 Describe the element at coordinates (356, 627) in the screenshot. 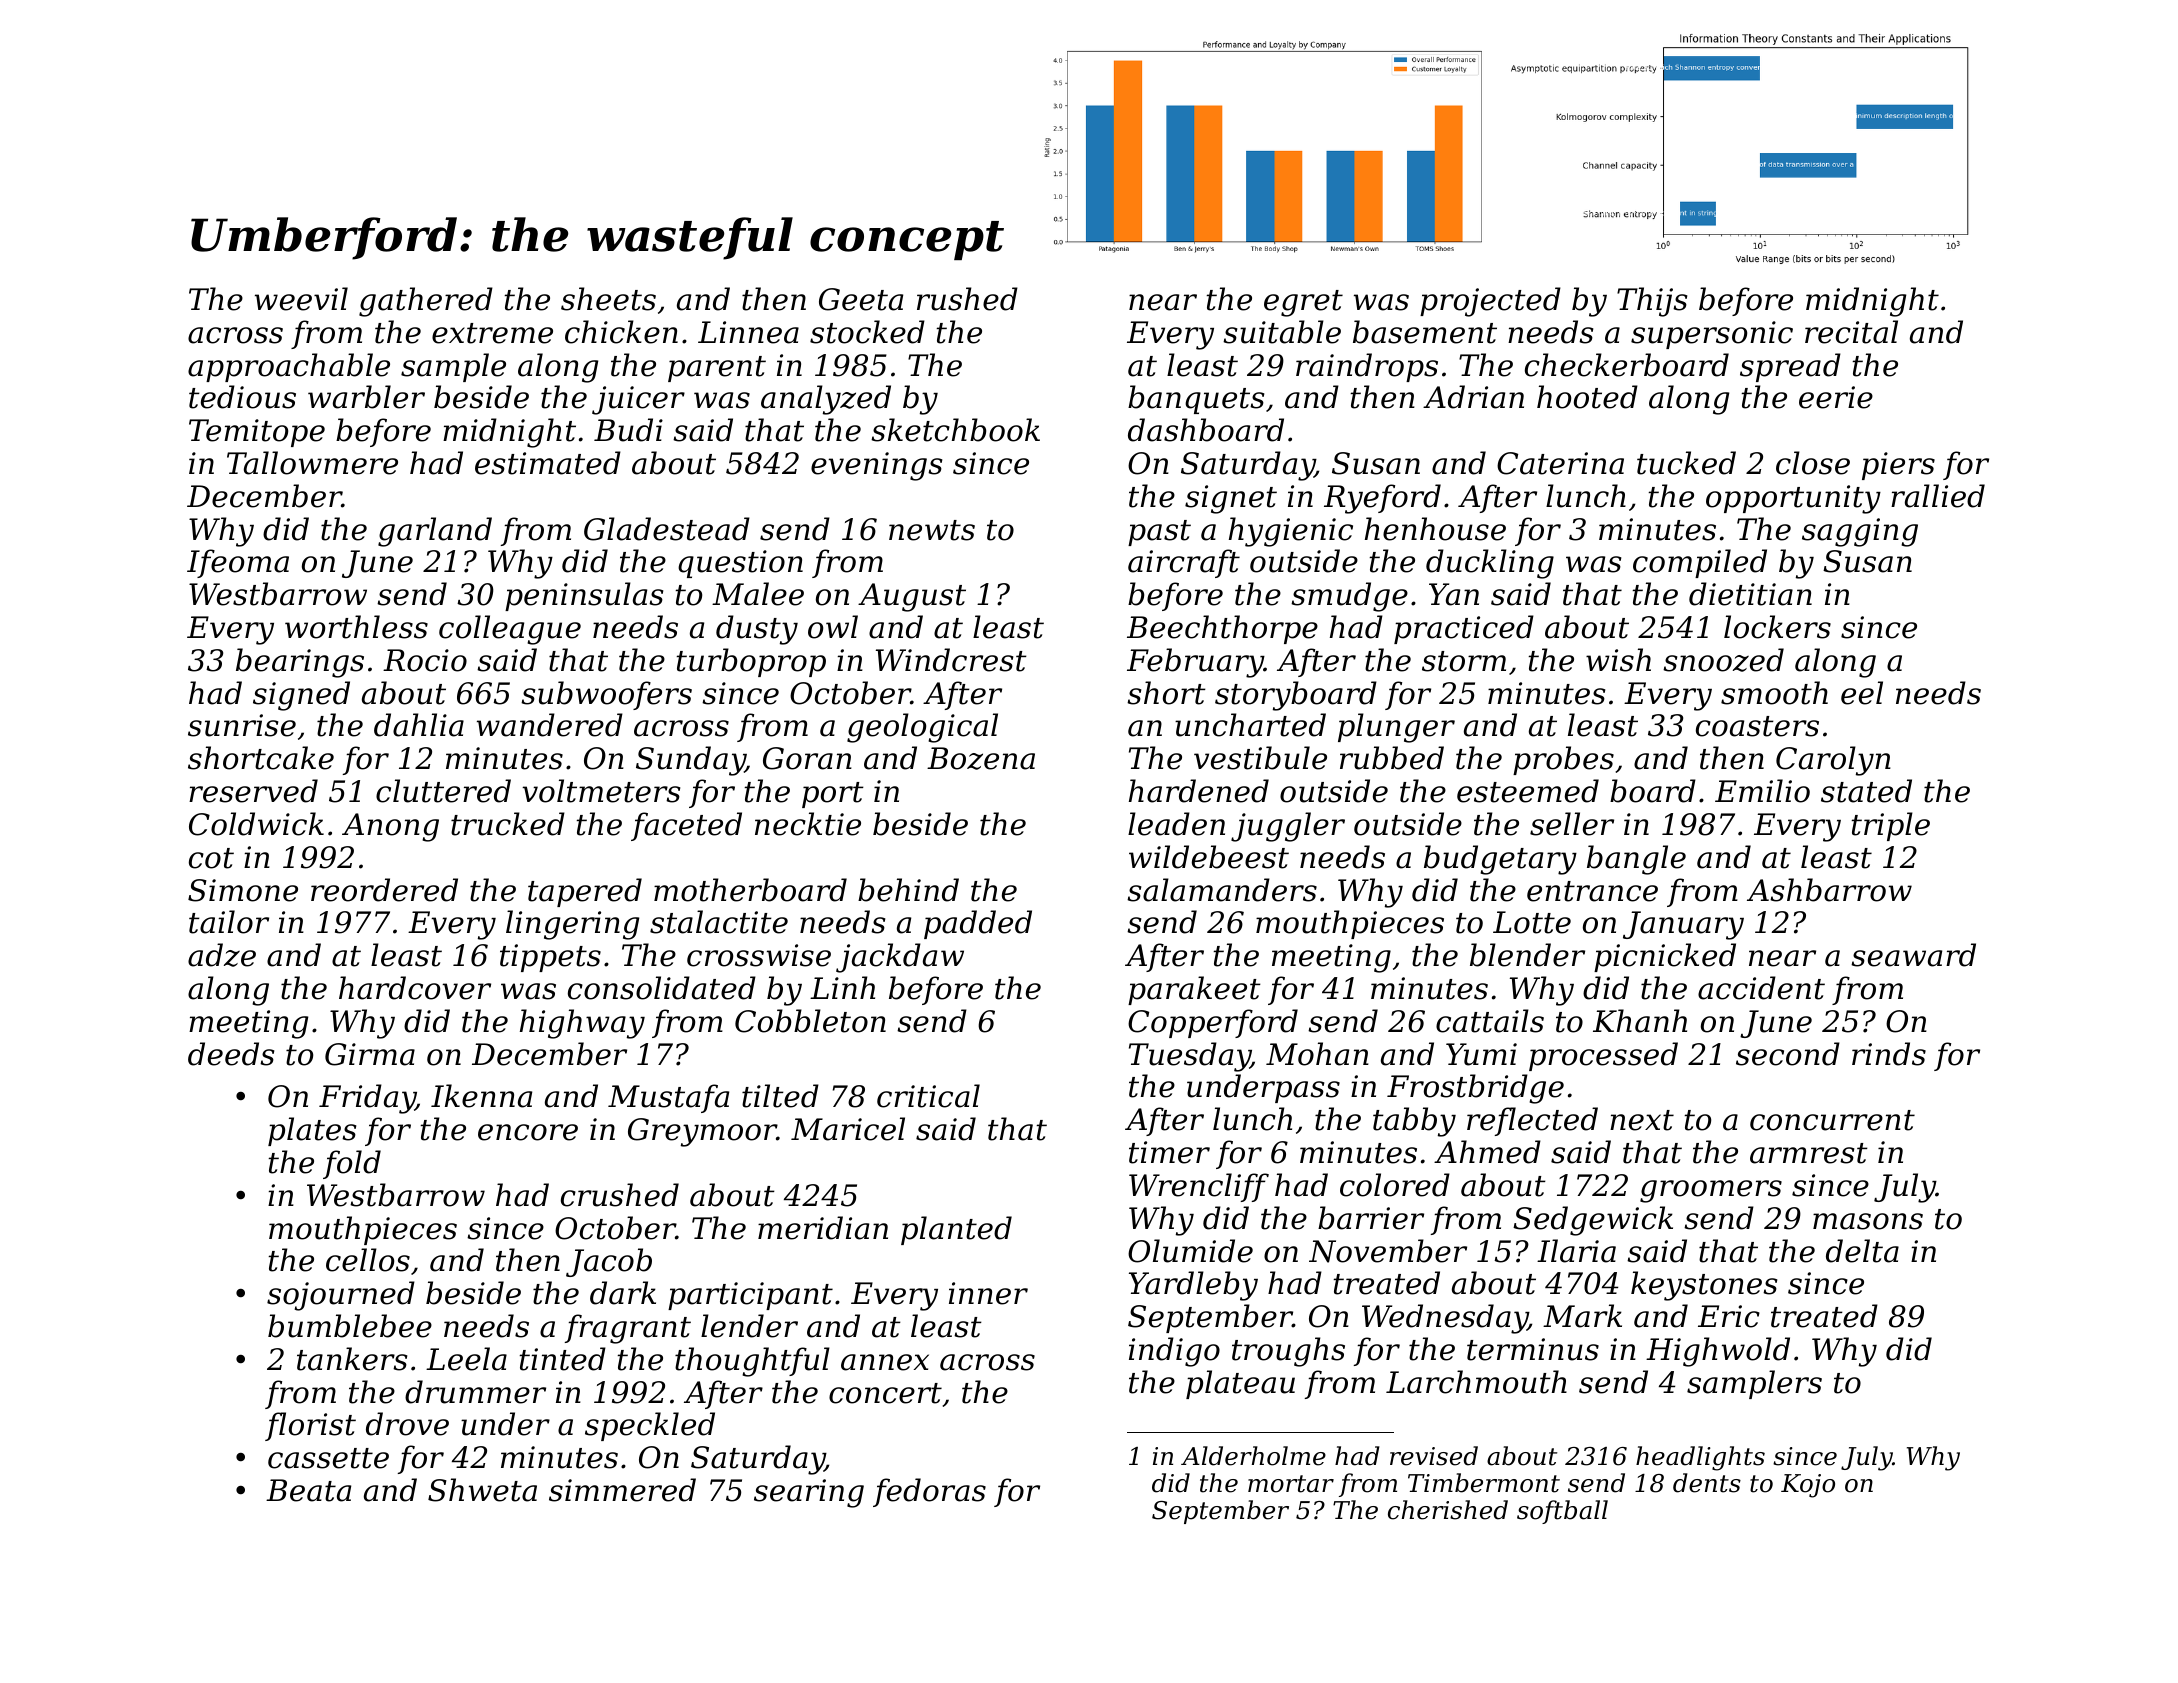

I see `worthless` at that location.
